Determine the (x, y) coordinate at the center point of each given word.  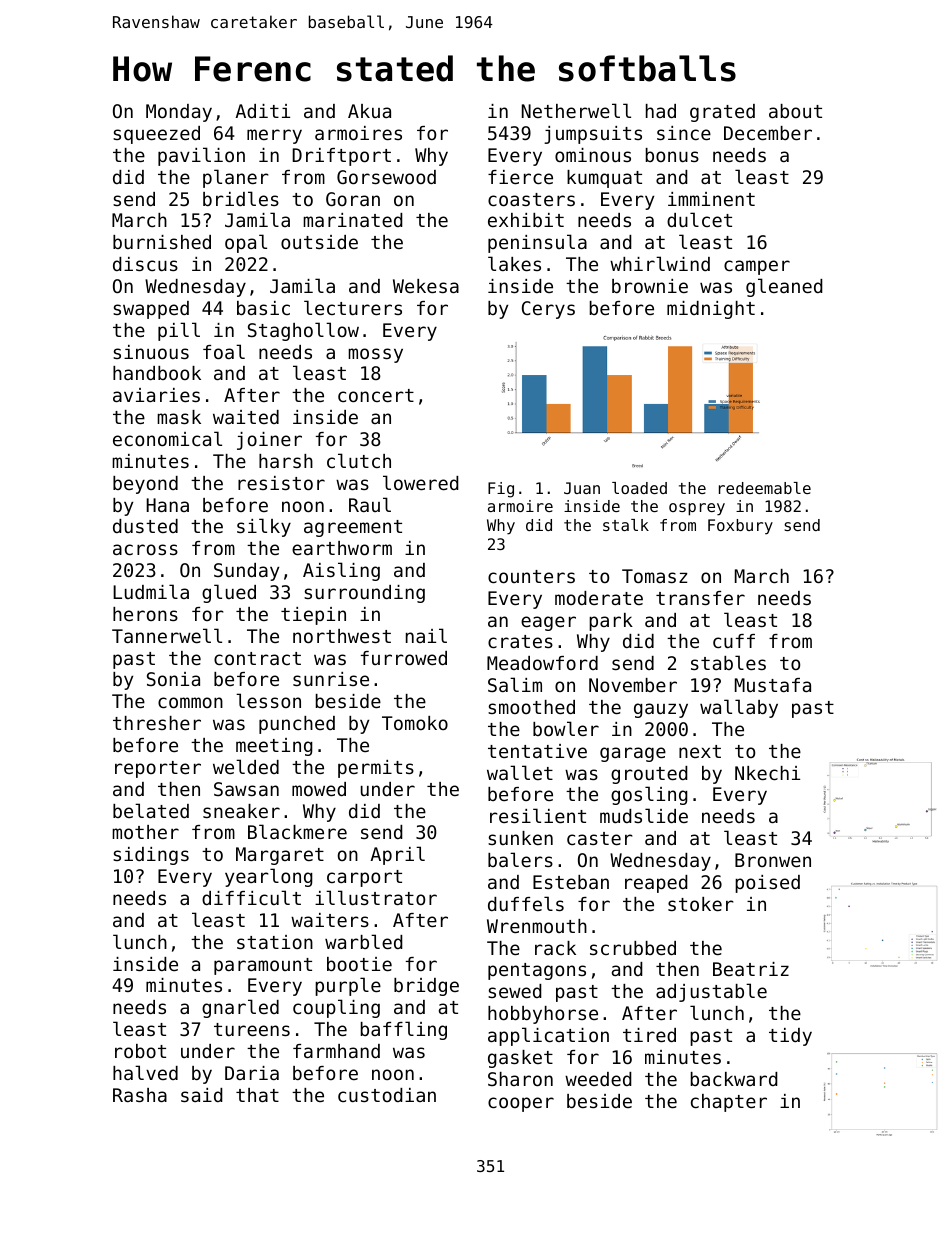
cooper (521, 1104)
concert (376, 395)
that (257, 1095)
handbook (157, 373)
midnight (711, 310)
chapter (729, 1103)
